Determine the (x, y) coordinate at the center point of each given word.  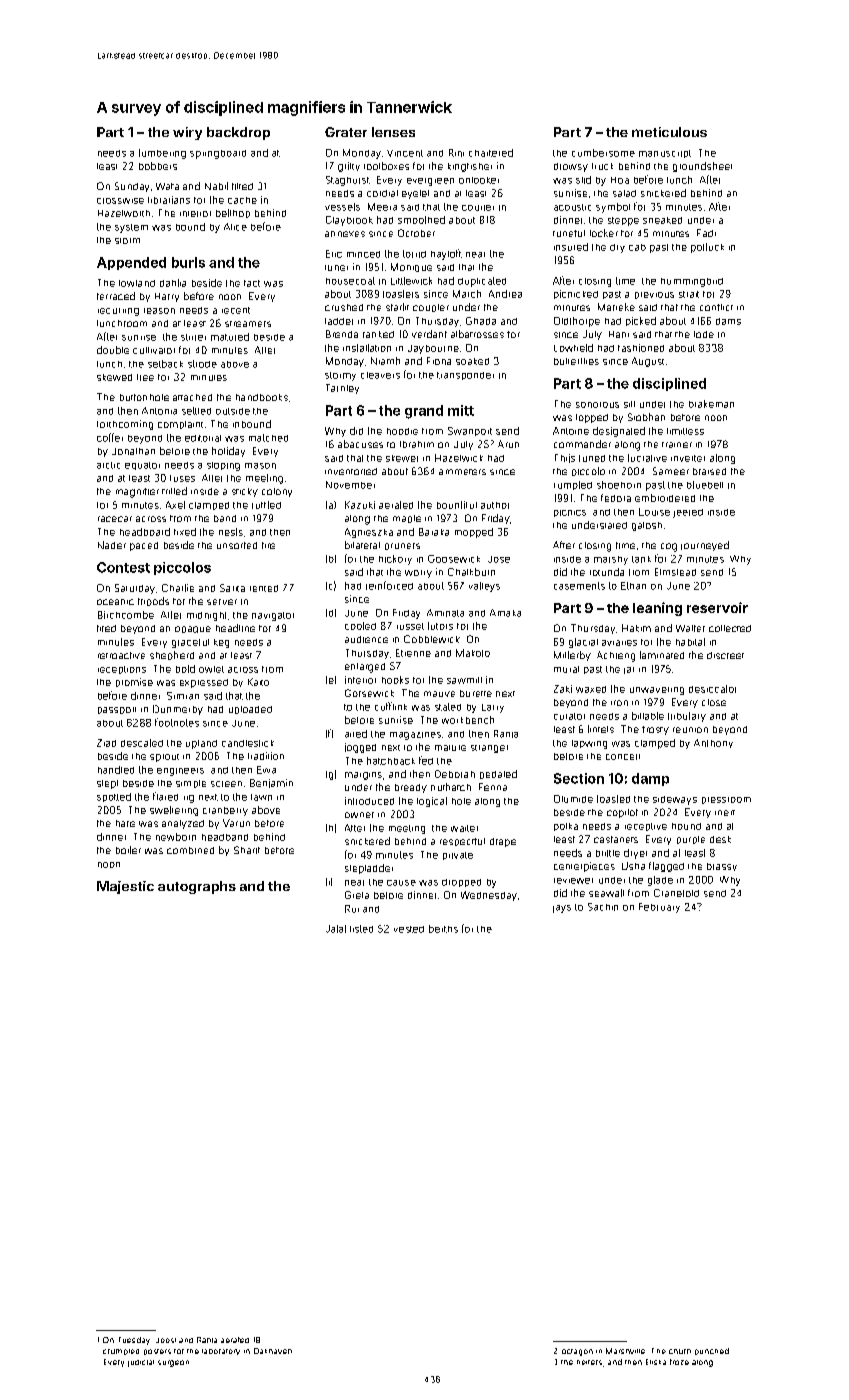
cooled (360, 626)
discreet (725, 655)
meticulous (669, 132)
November (350, 485)
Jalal (336, 929)
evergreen (430, 182)
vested (409, 929)
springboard (218, 154)
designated (619, 432)
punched (712, 1351)
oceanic (115, 602)
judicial (141, 1363)
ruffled (266, 505)
